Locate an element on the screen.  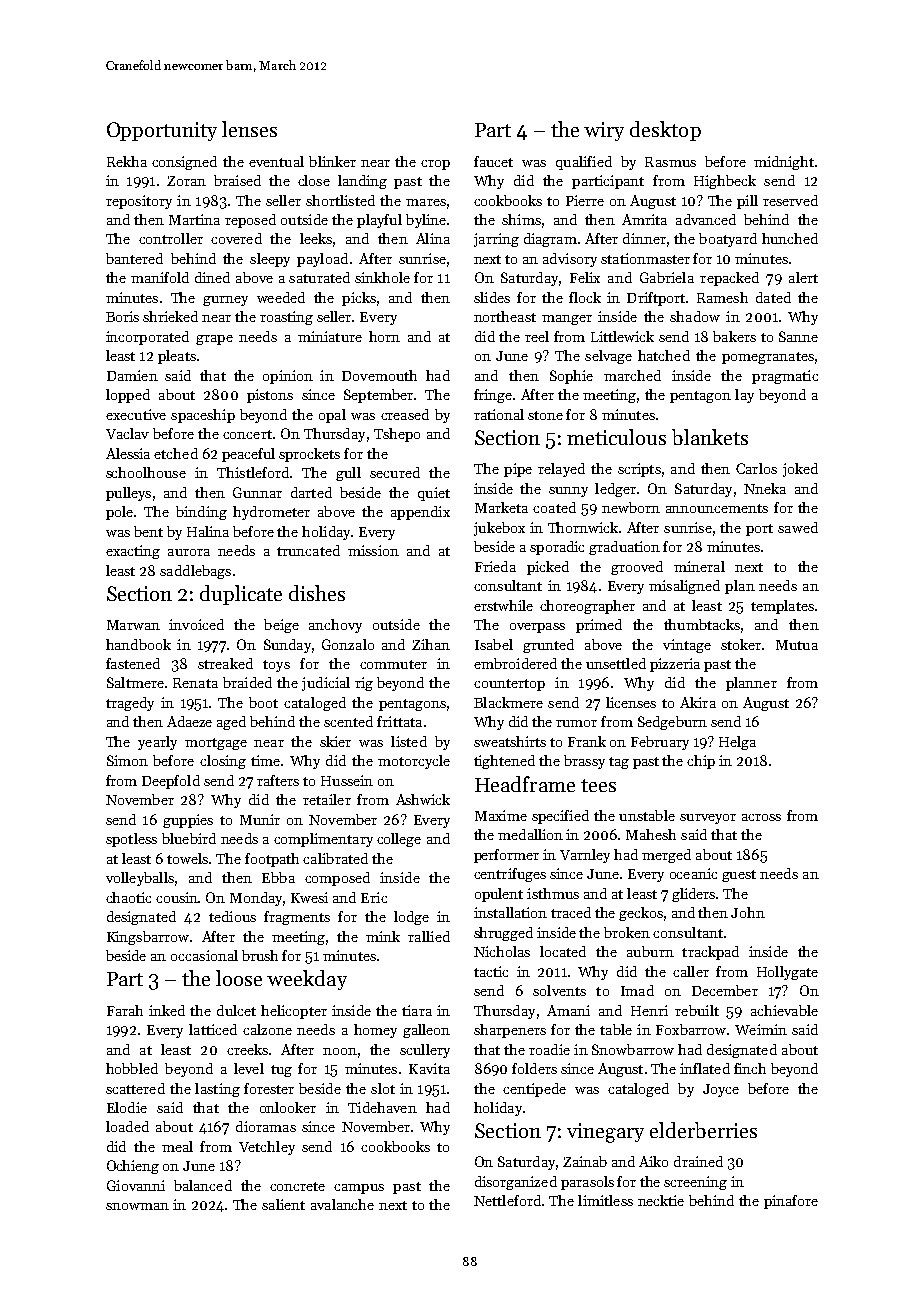
boot is located at coordinates (263, 702).
